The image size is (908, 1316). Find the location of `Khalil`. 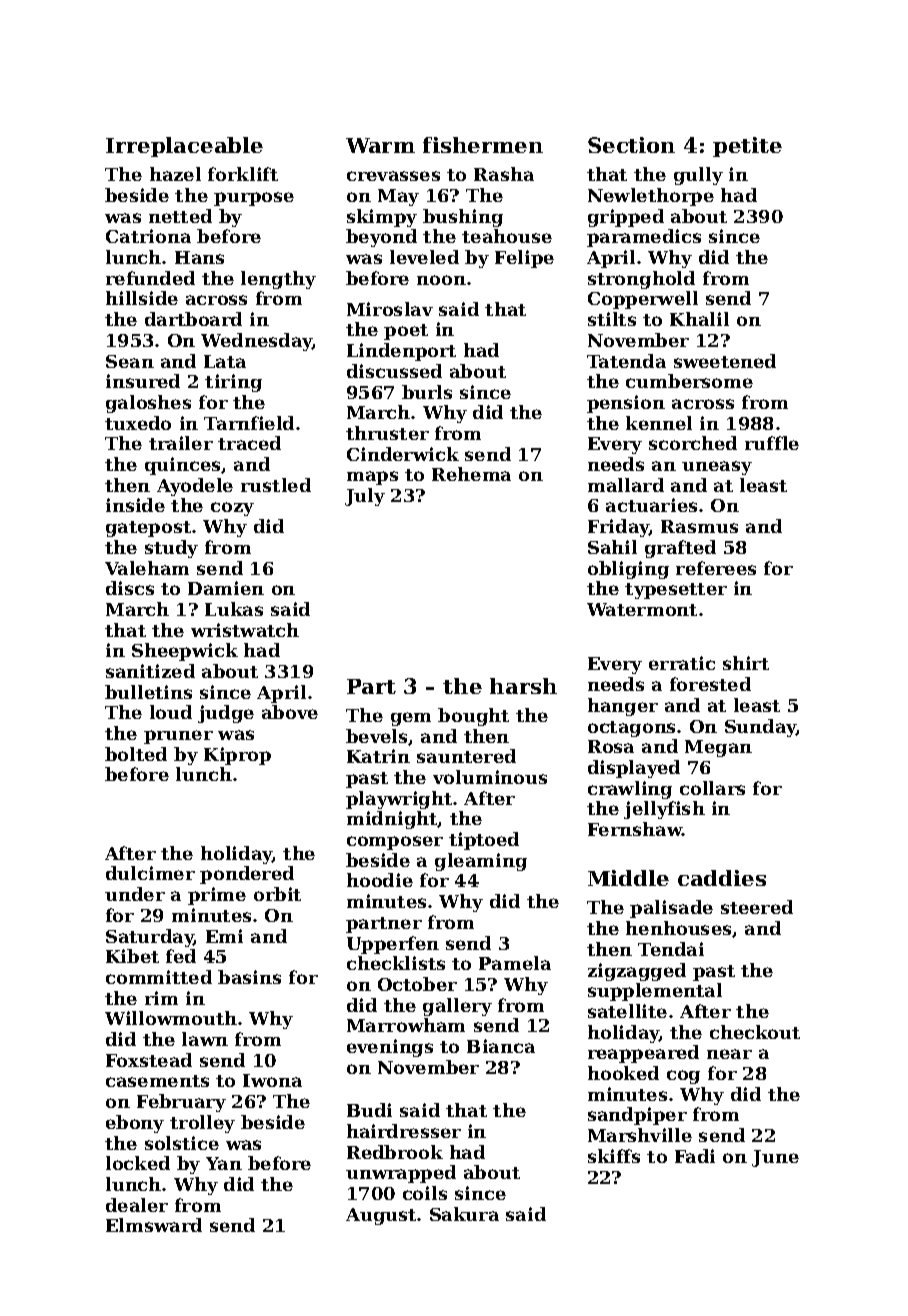

Khalil is located at coordinates (699, 319).
